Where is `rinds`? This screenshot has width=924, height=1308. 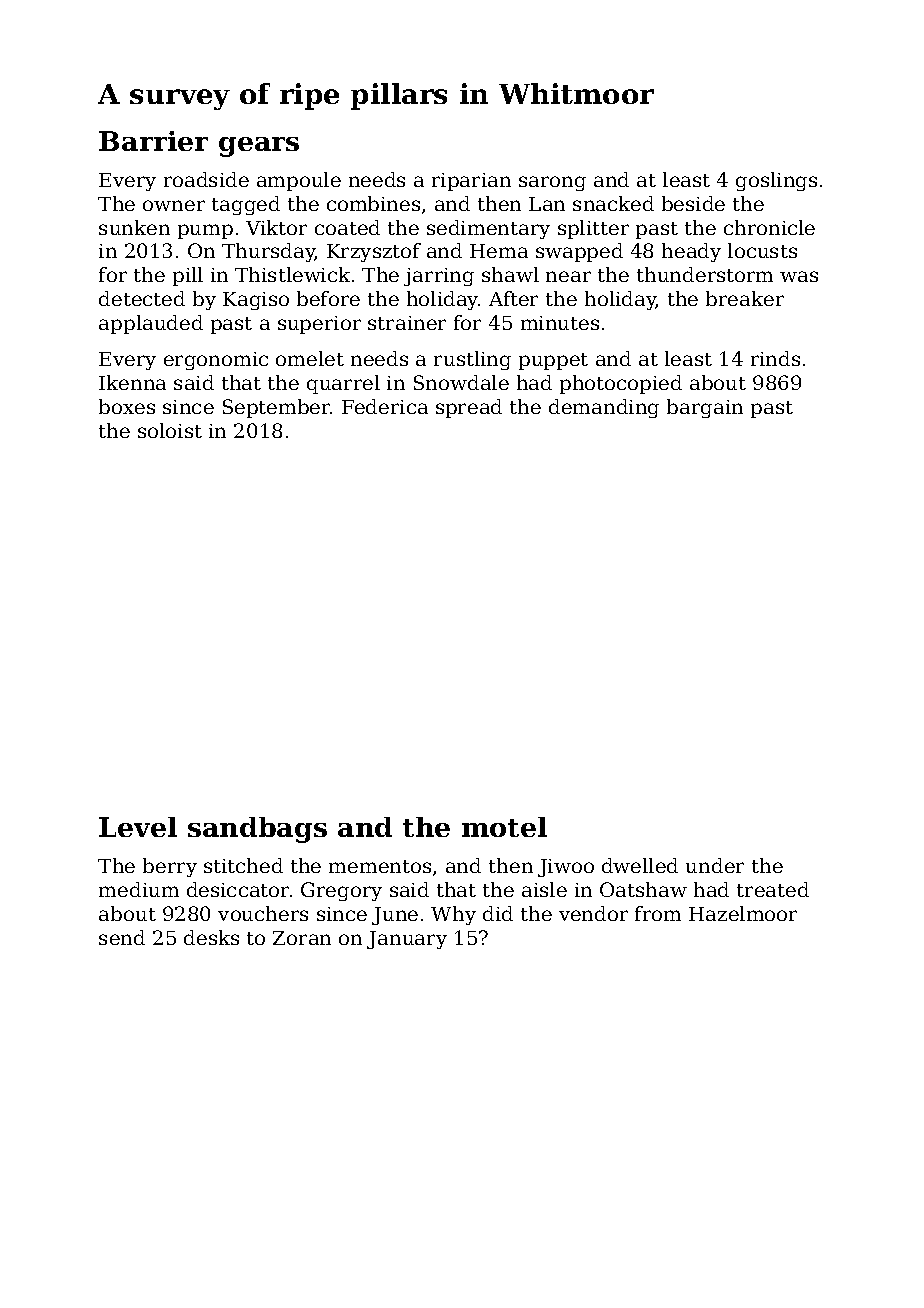 rinds is located at coordinates (775, 358).
